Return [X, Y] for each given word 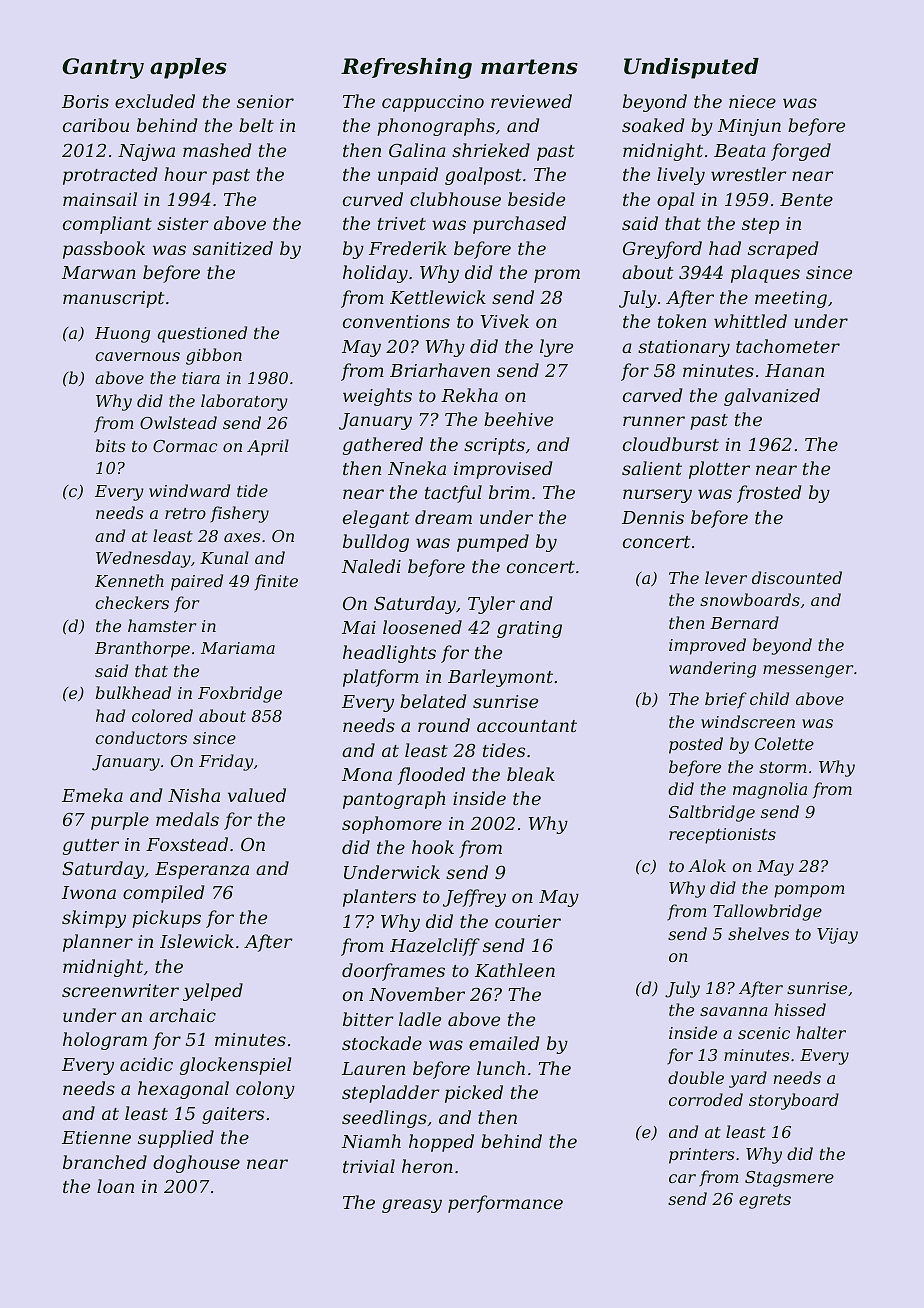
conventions [396, 321]
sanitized [233, 248]
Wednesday [143, 559]
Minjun [749, 127]
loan [115, 1186]
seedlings [384, 1119]
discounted [797, 577]
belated [433, 701]
